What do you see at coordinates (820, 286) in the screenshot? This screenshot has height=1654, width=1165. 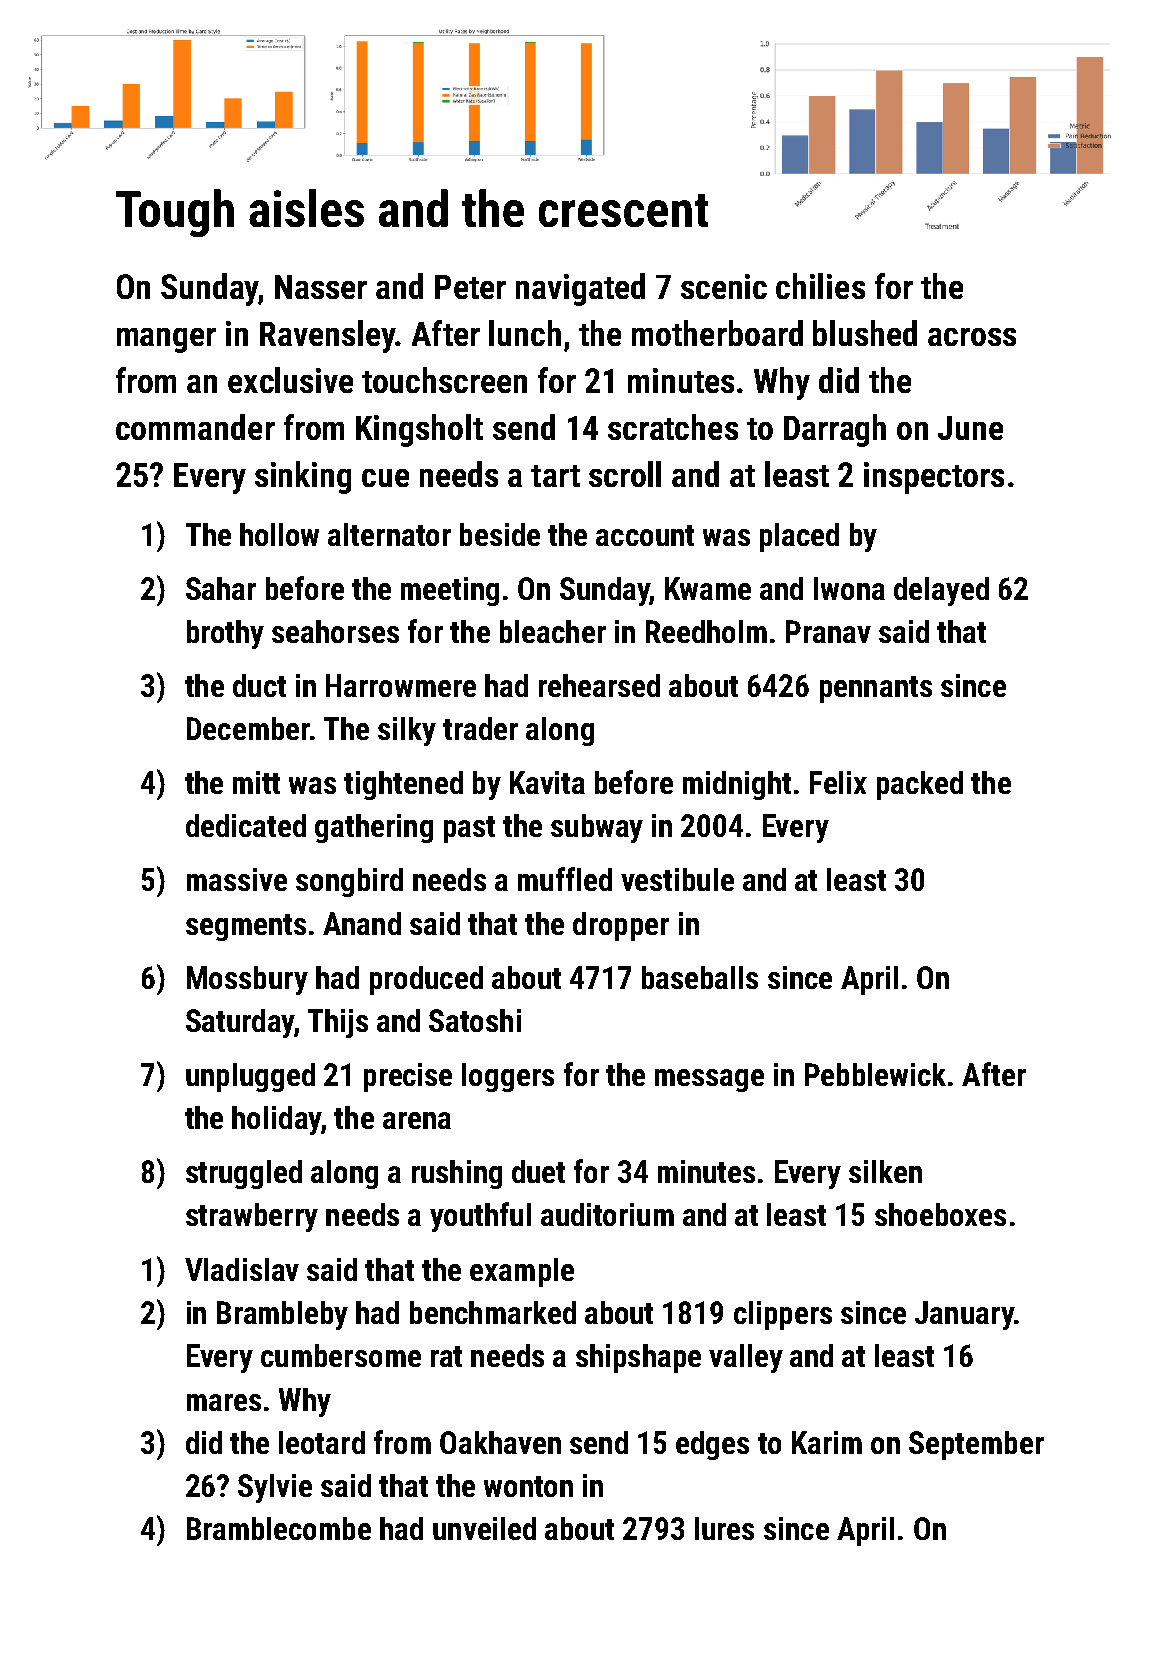 I see `chilies` at bounding box center [820, 286].
